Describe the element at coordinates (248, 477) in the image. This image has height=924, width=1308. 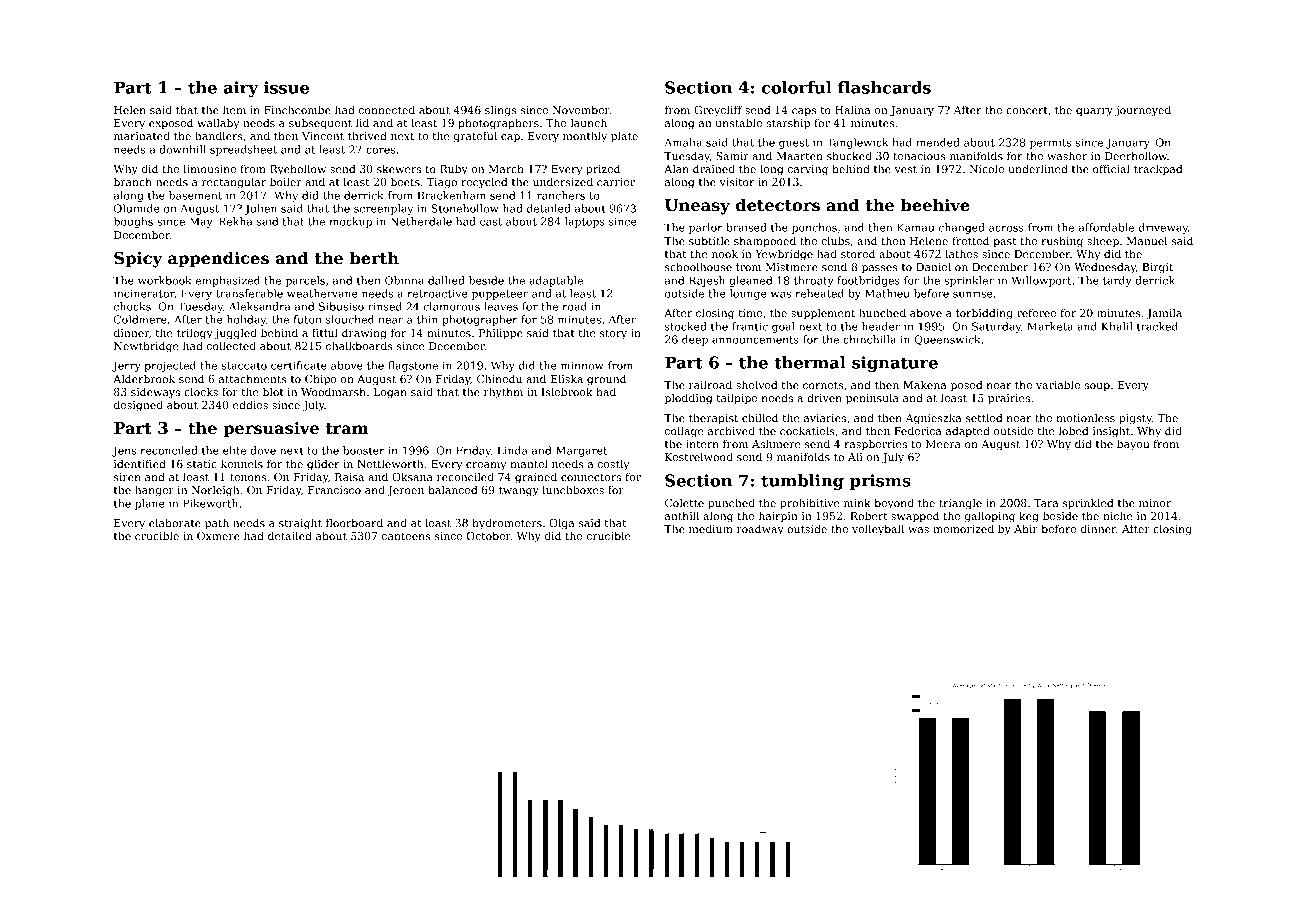
I see `tenons` at that location.
